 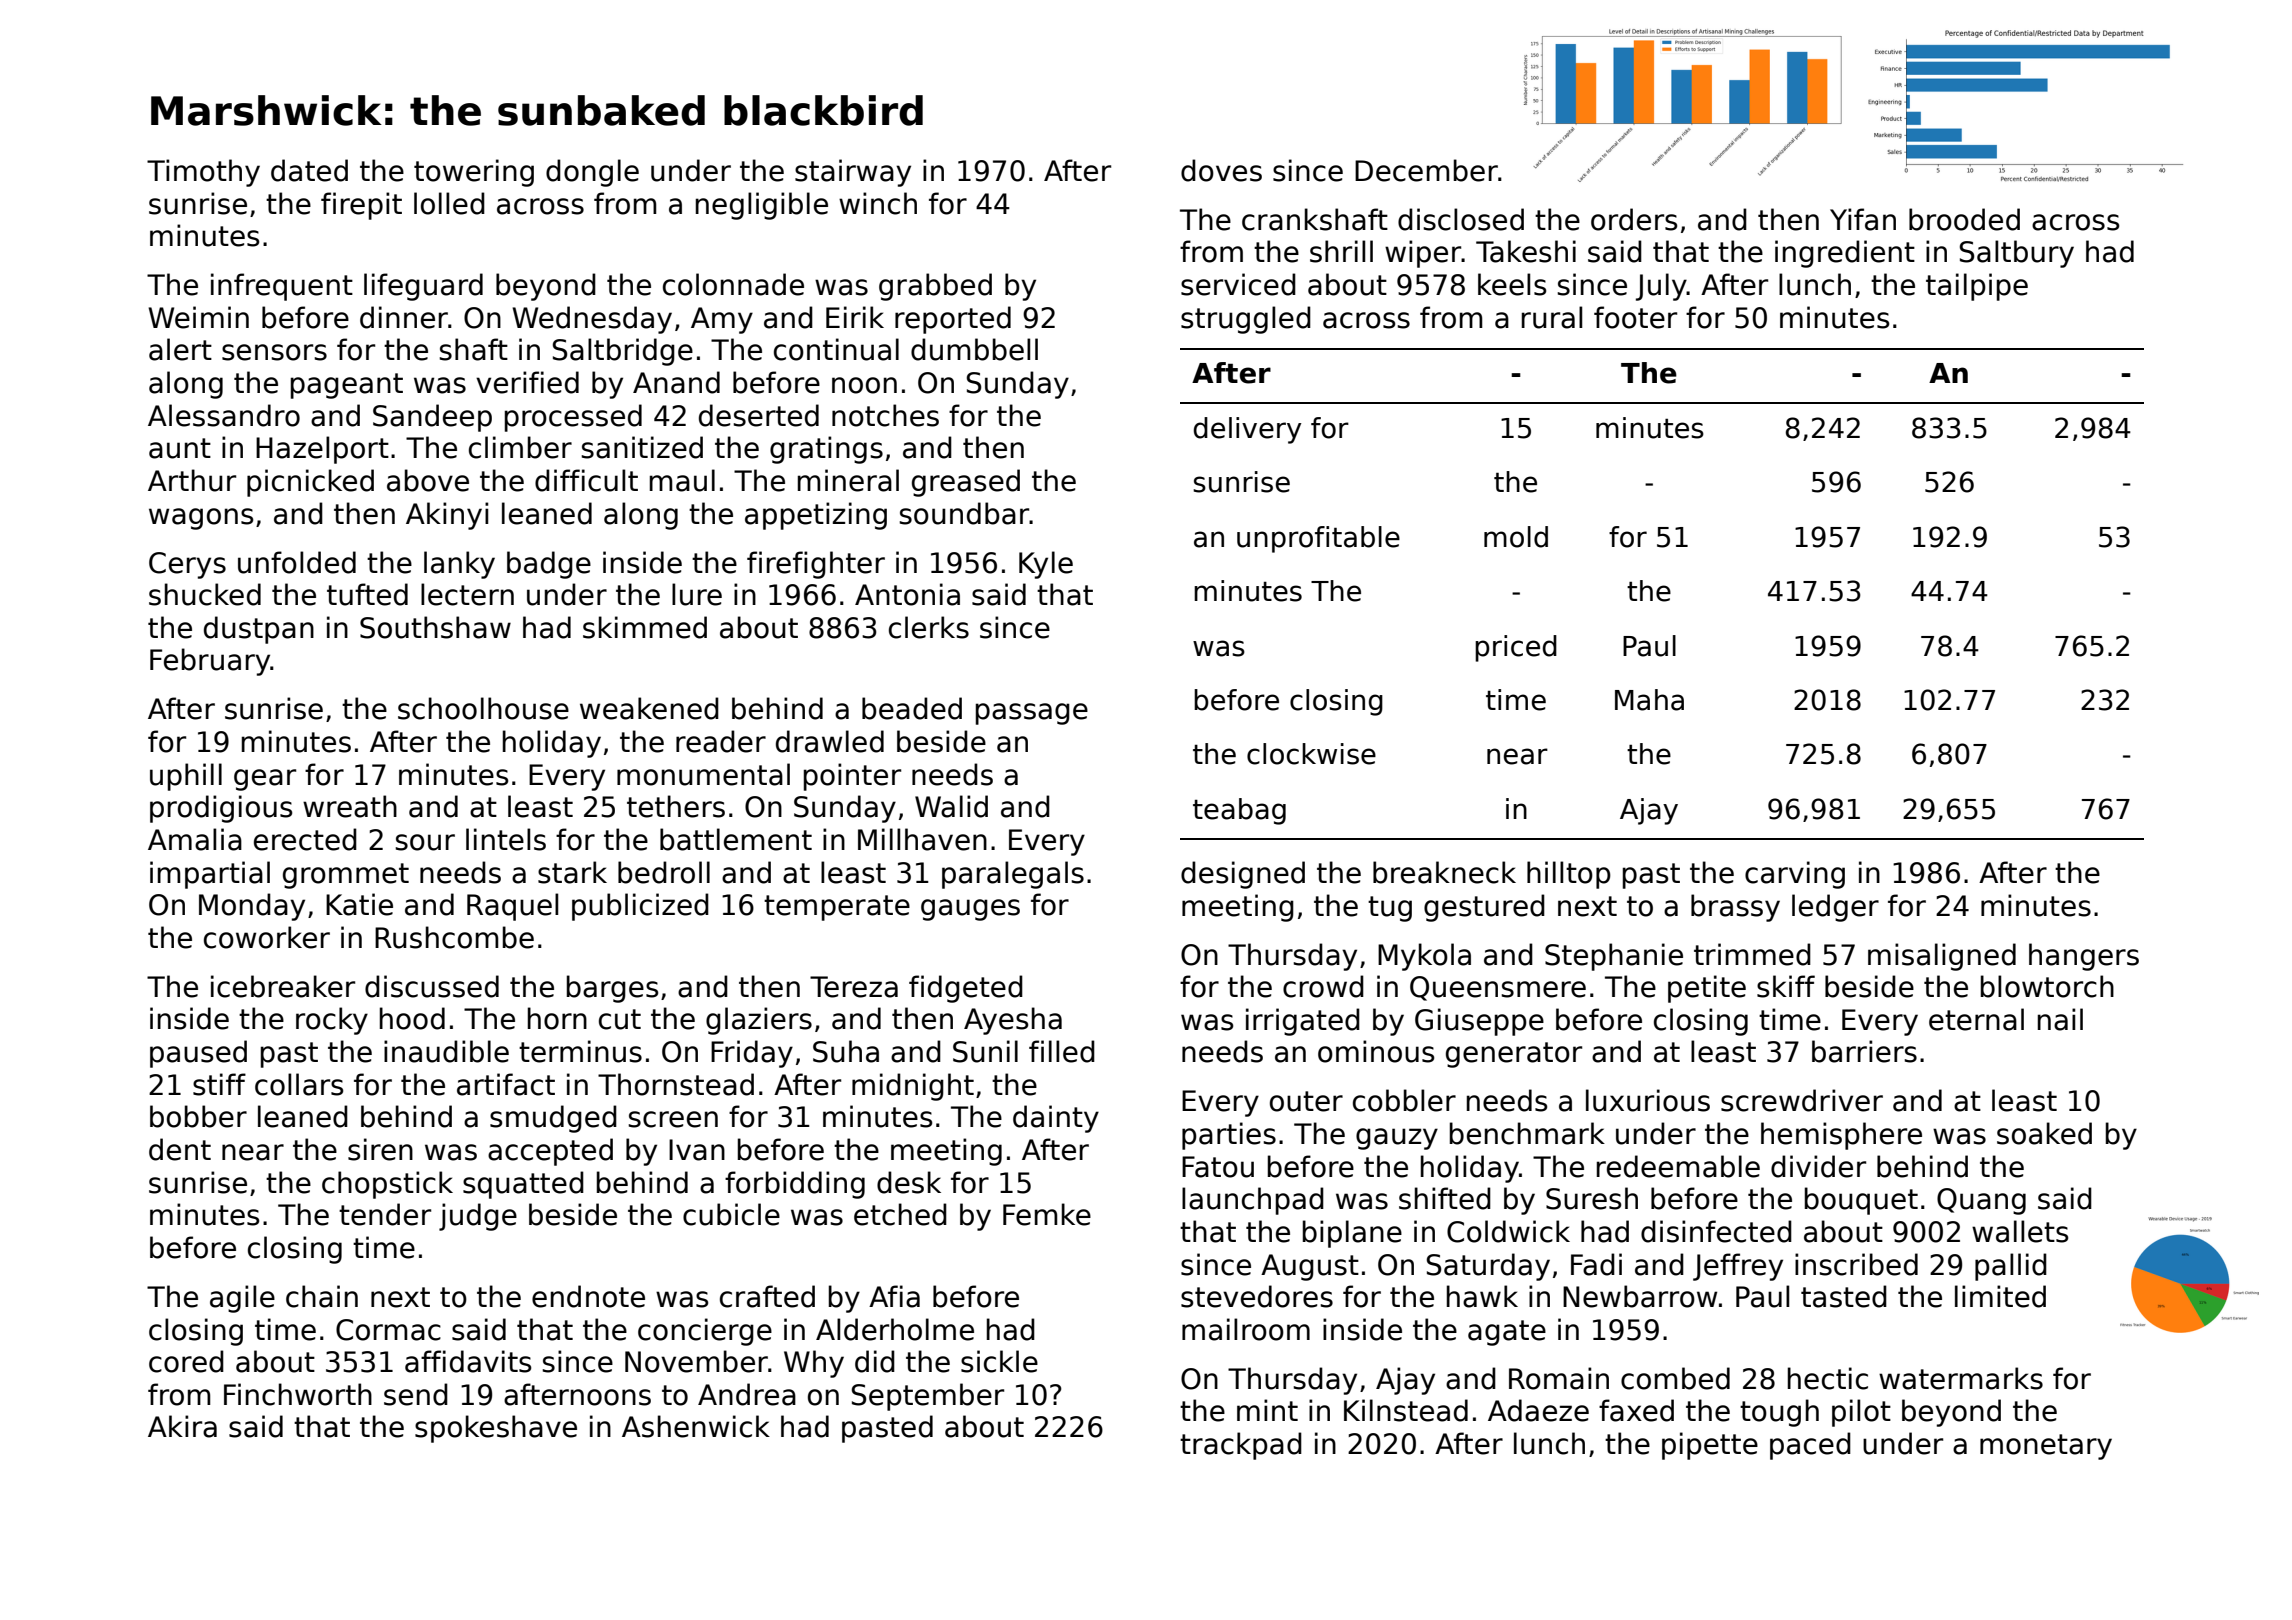 What do you see at coordinates (1795, 875) in the screenshot?
I see `carving` at bounding box center [1795, 875].
